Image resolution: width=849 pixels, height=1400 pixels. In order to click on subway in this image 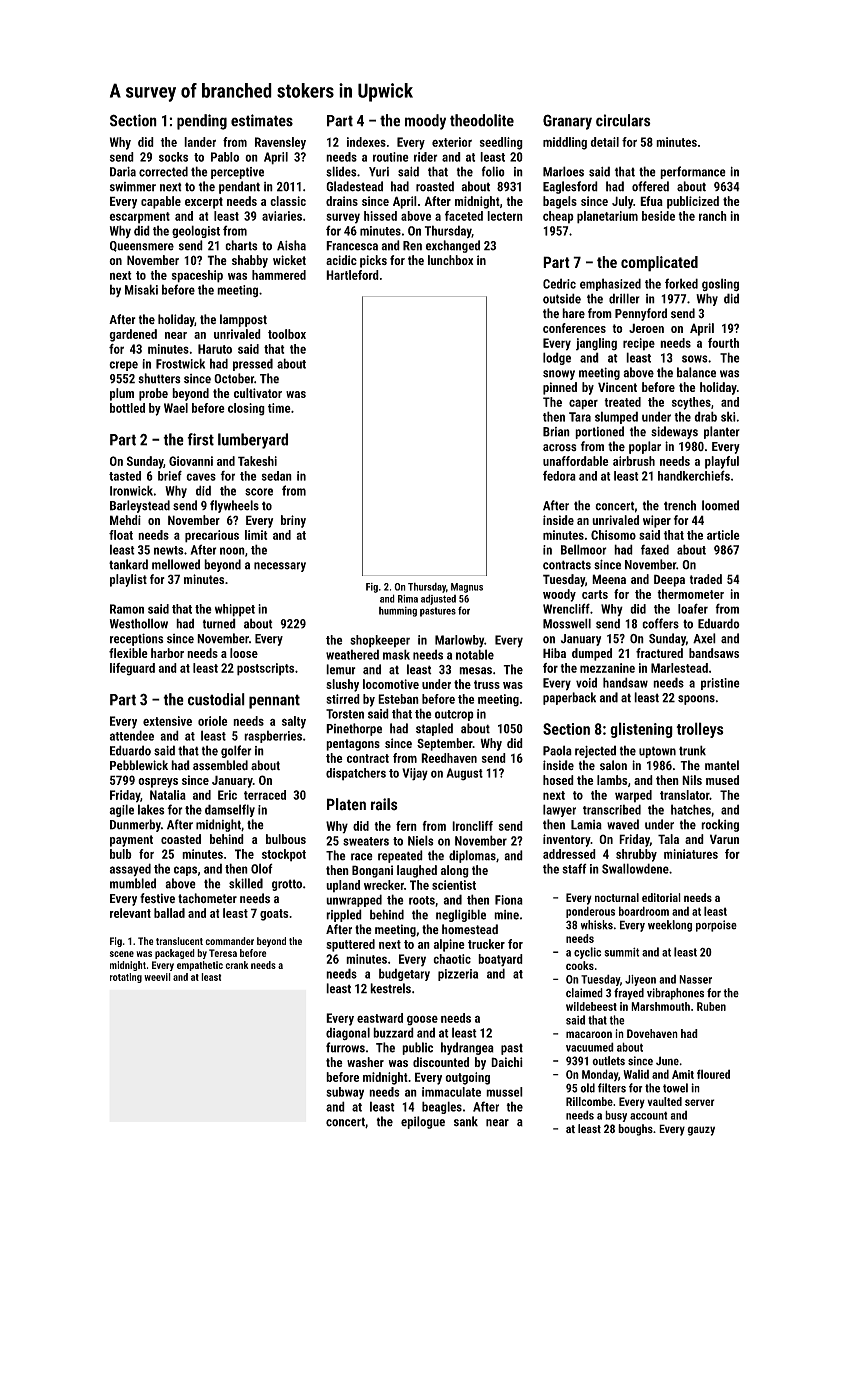, I will do `click(345, 1093)`.
